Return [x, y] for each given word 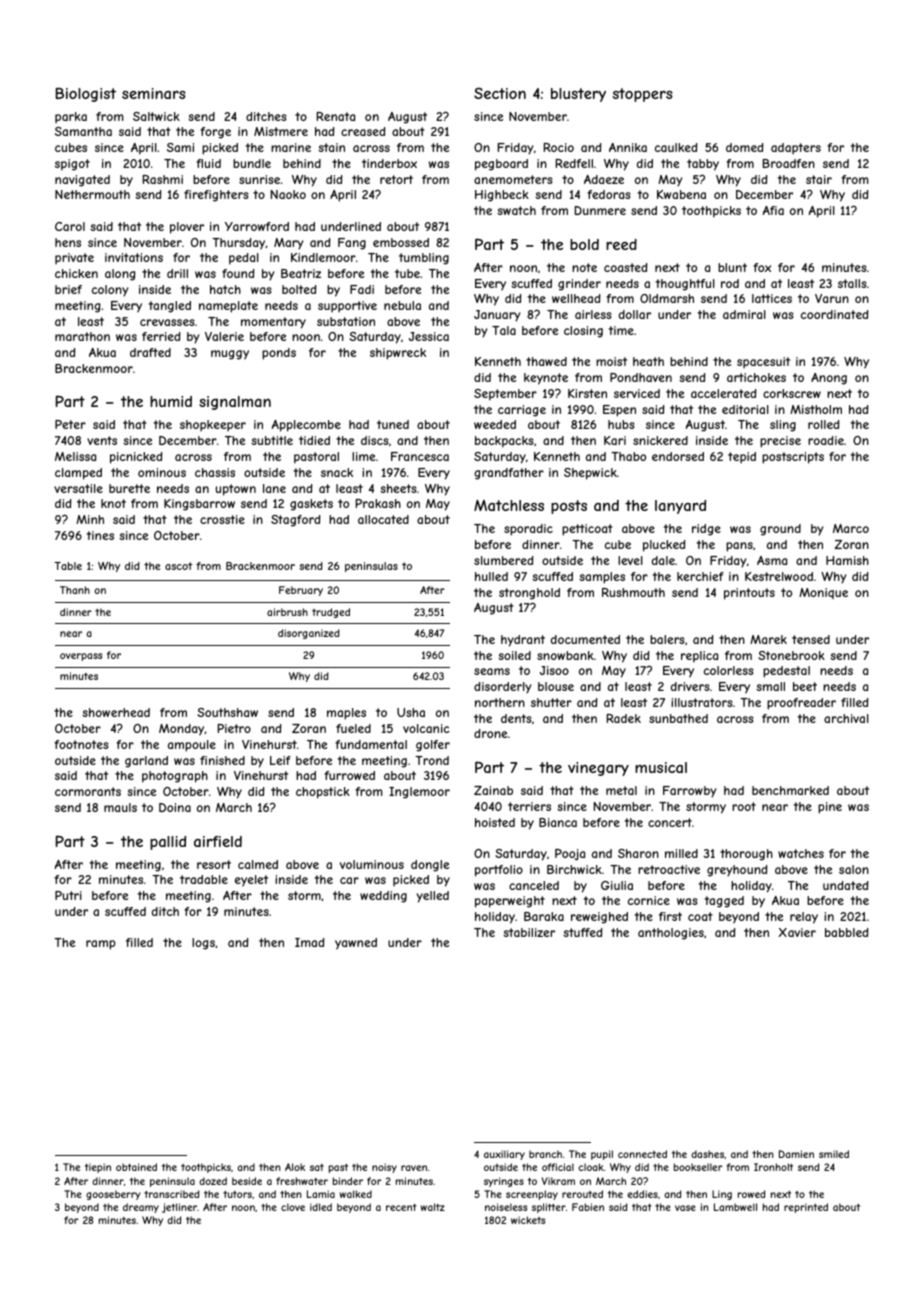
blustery [578, 95]
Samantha [83, 131]
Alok [295, 1167]
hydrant [523, 641]
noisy [384, 1168]
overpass [81, 657]
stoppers [643, 95]
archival [846, 718]
